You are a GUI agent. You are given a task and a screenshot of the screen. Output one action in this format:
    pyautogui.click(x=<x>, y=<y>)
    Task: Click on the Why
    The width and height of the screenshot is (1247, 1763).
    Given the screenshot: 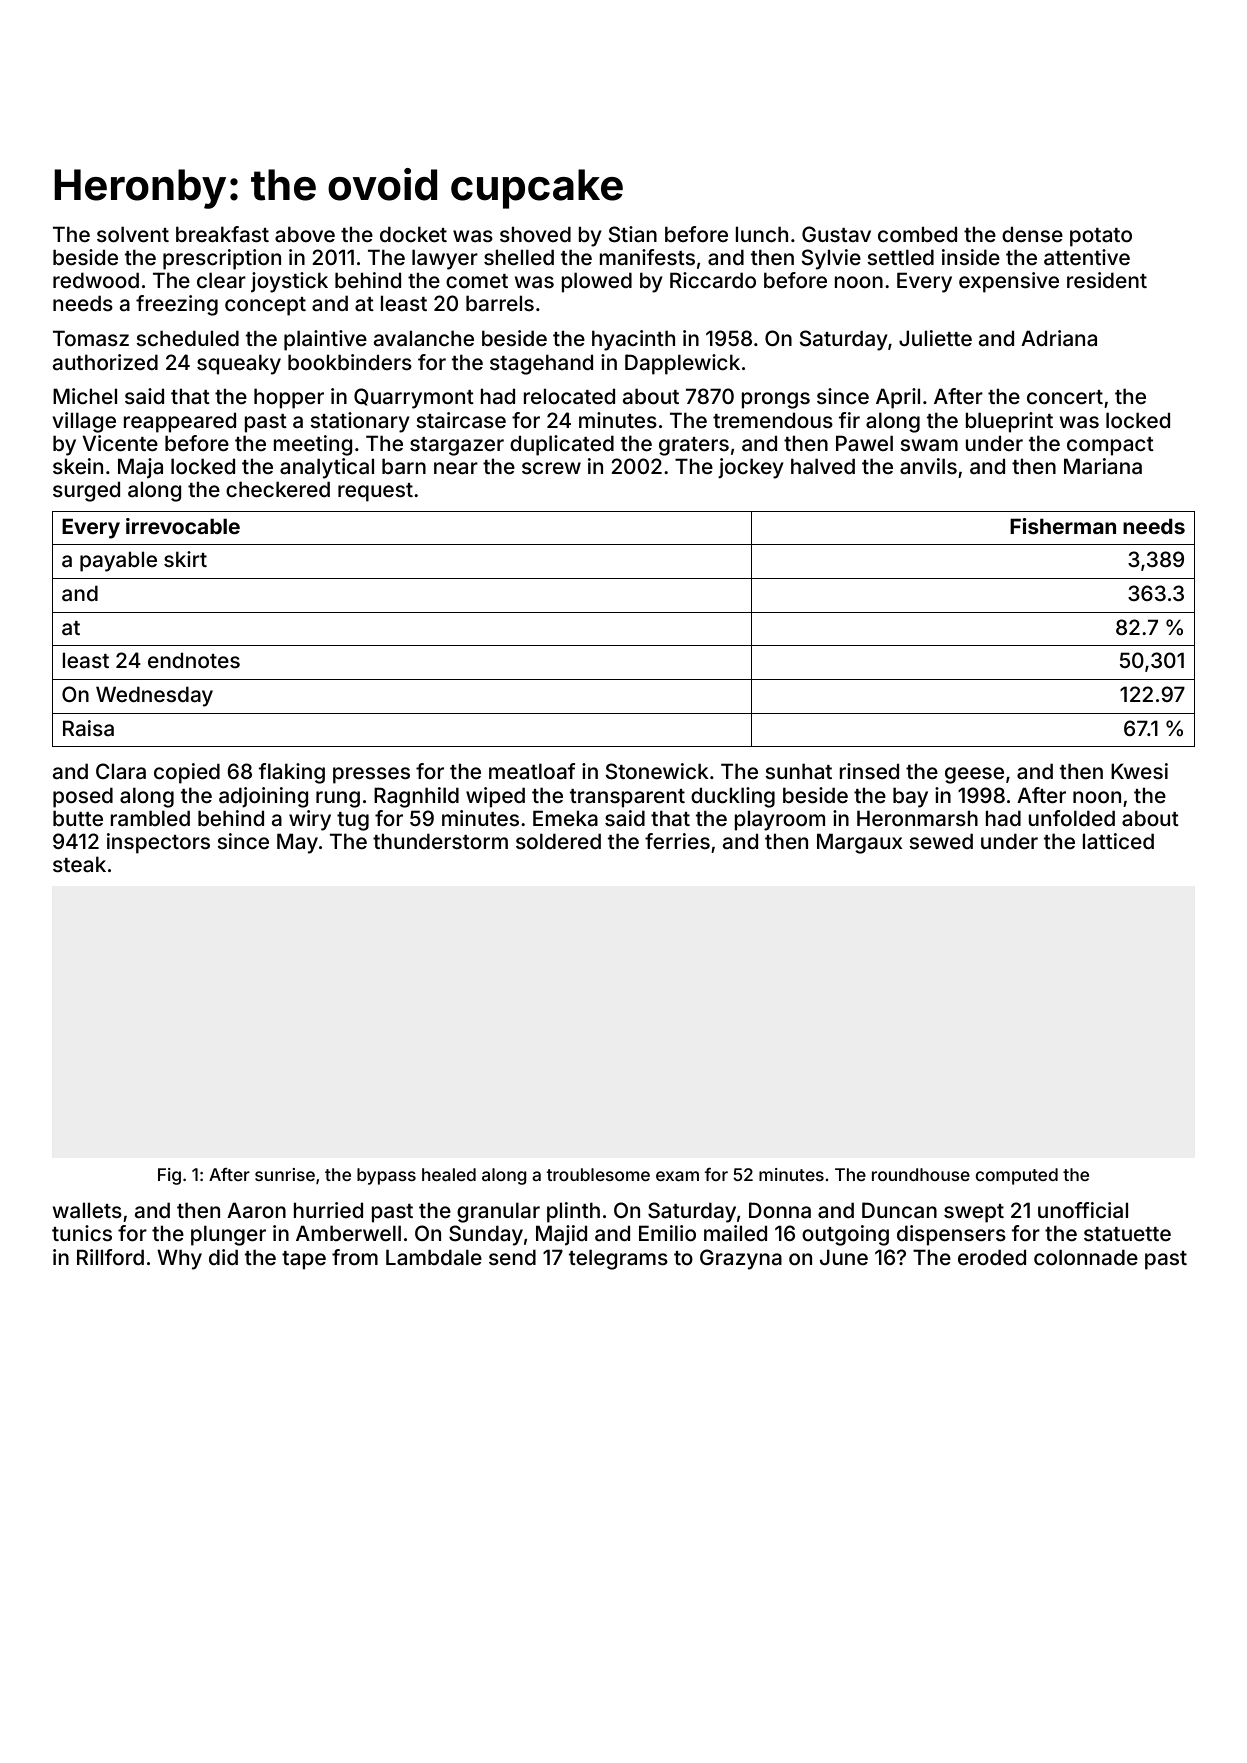 What is the action you would take?
    pyautogui.click(x=179, y=1259)
